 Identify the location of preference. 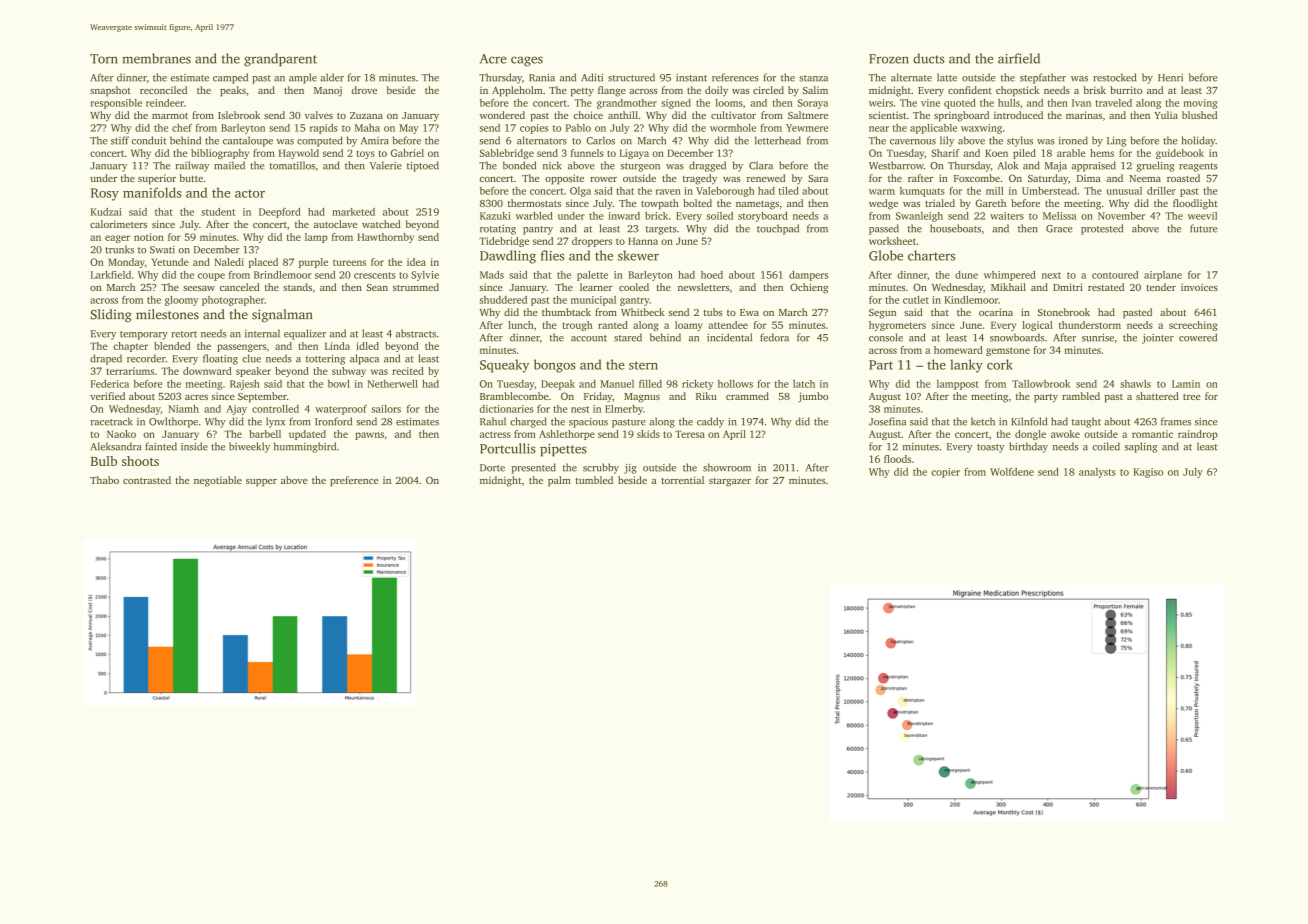
(354, 481).
